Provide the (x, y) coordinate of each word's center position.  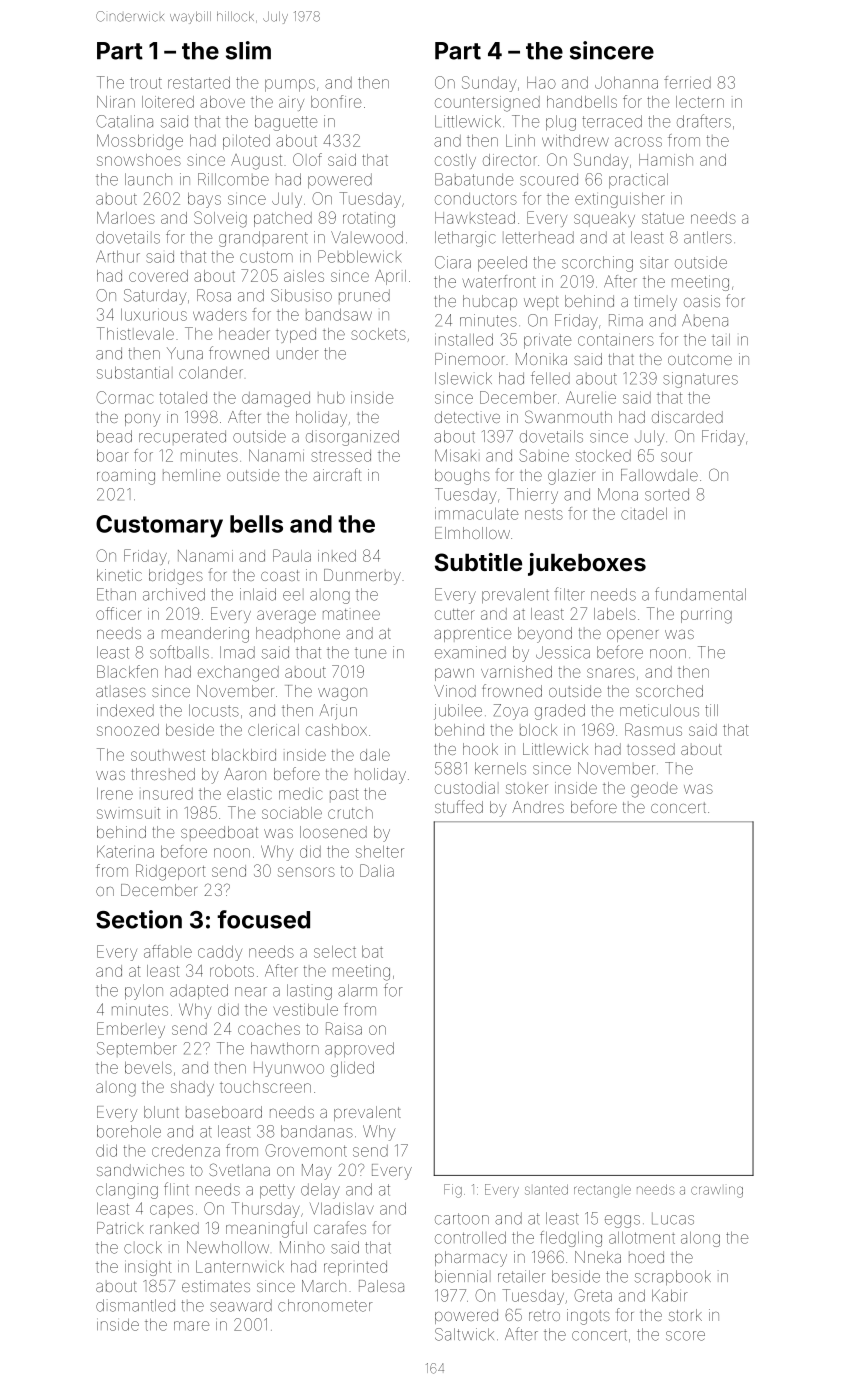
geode (654, 790)
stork (685, 1315)
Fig (453, 1191)
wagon (342, 694)
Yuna (185, 353)
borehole (129, 1131)
